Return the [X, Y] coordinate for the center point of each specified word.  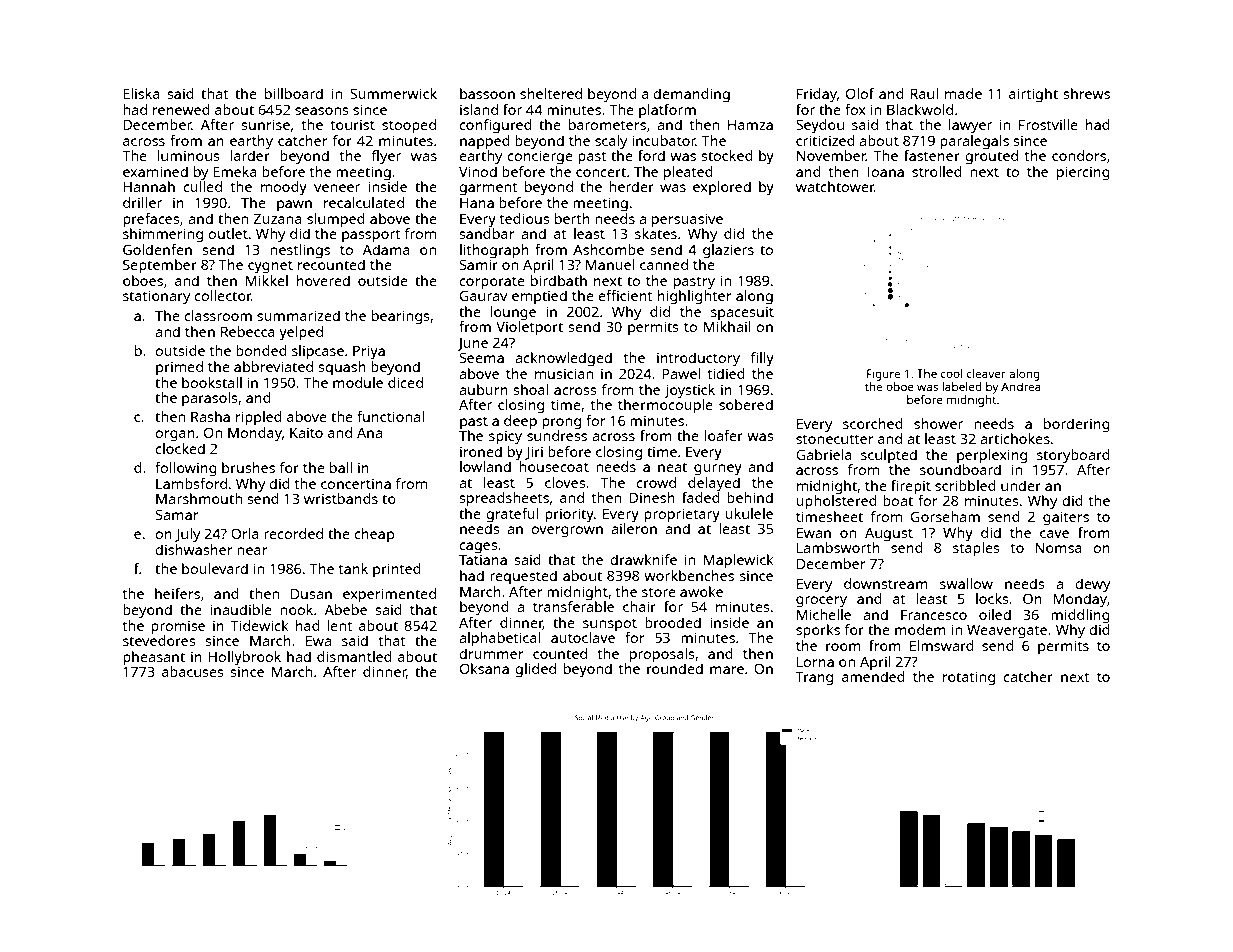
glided [535, 670]
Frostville [1048, 124]
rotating [969, 678]
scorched [873, 423]
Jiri [534, 453]
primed [179, 368]
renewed [181, 109]
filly [762, 359]
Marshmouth [199, 498]
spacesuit [742, 313]
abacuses [193, 671]
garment [488, 189]
